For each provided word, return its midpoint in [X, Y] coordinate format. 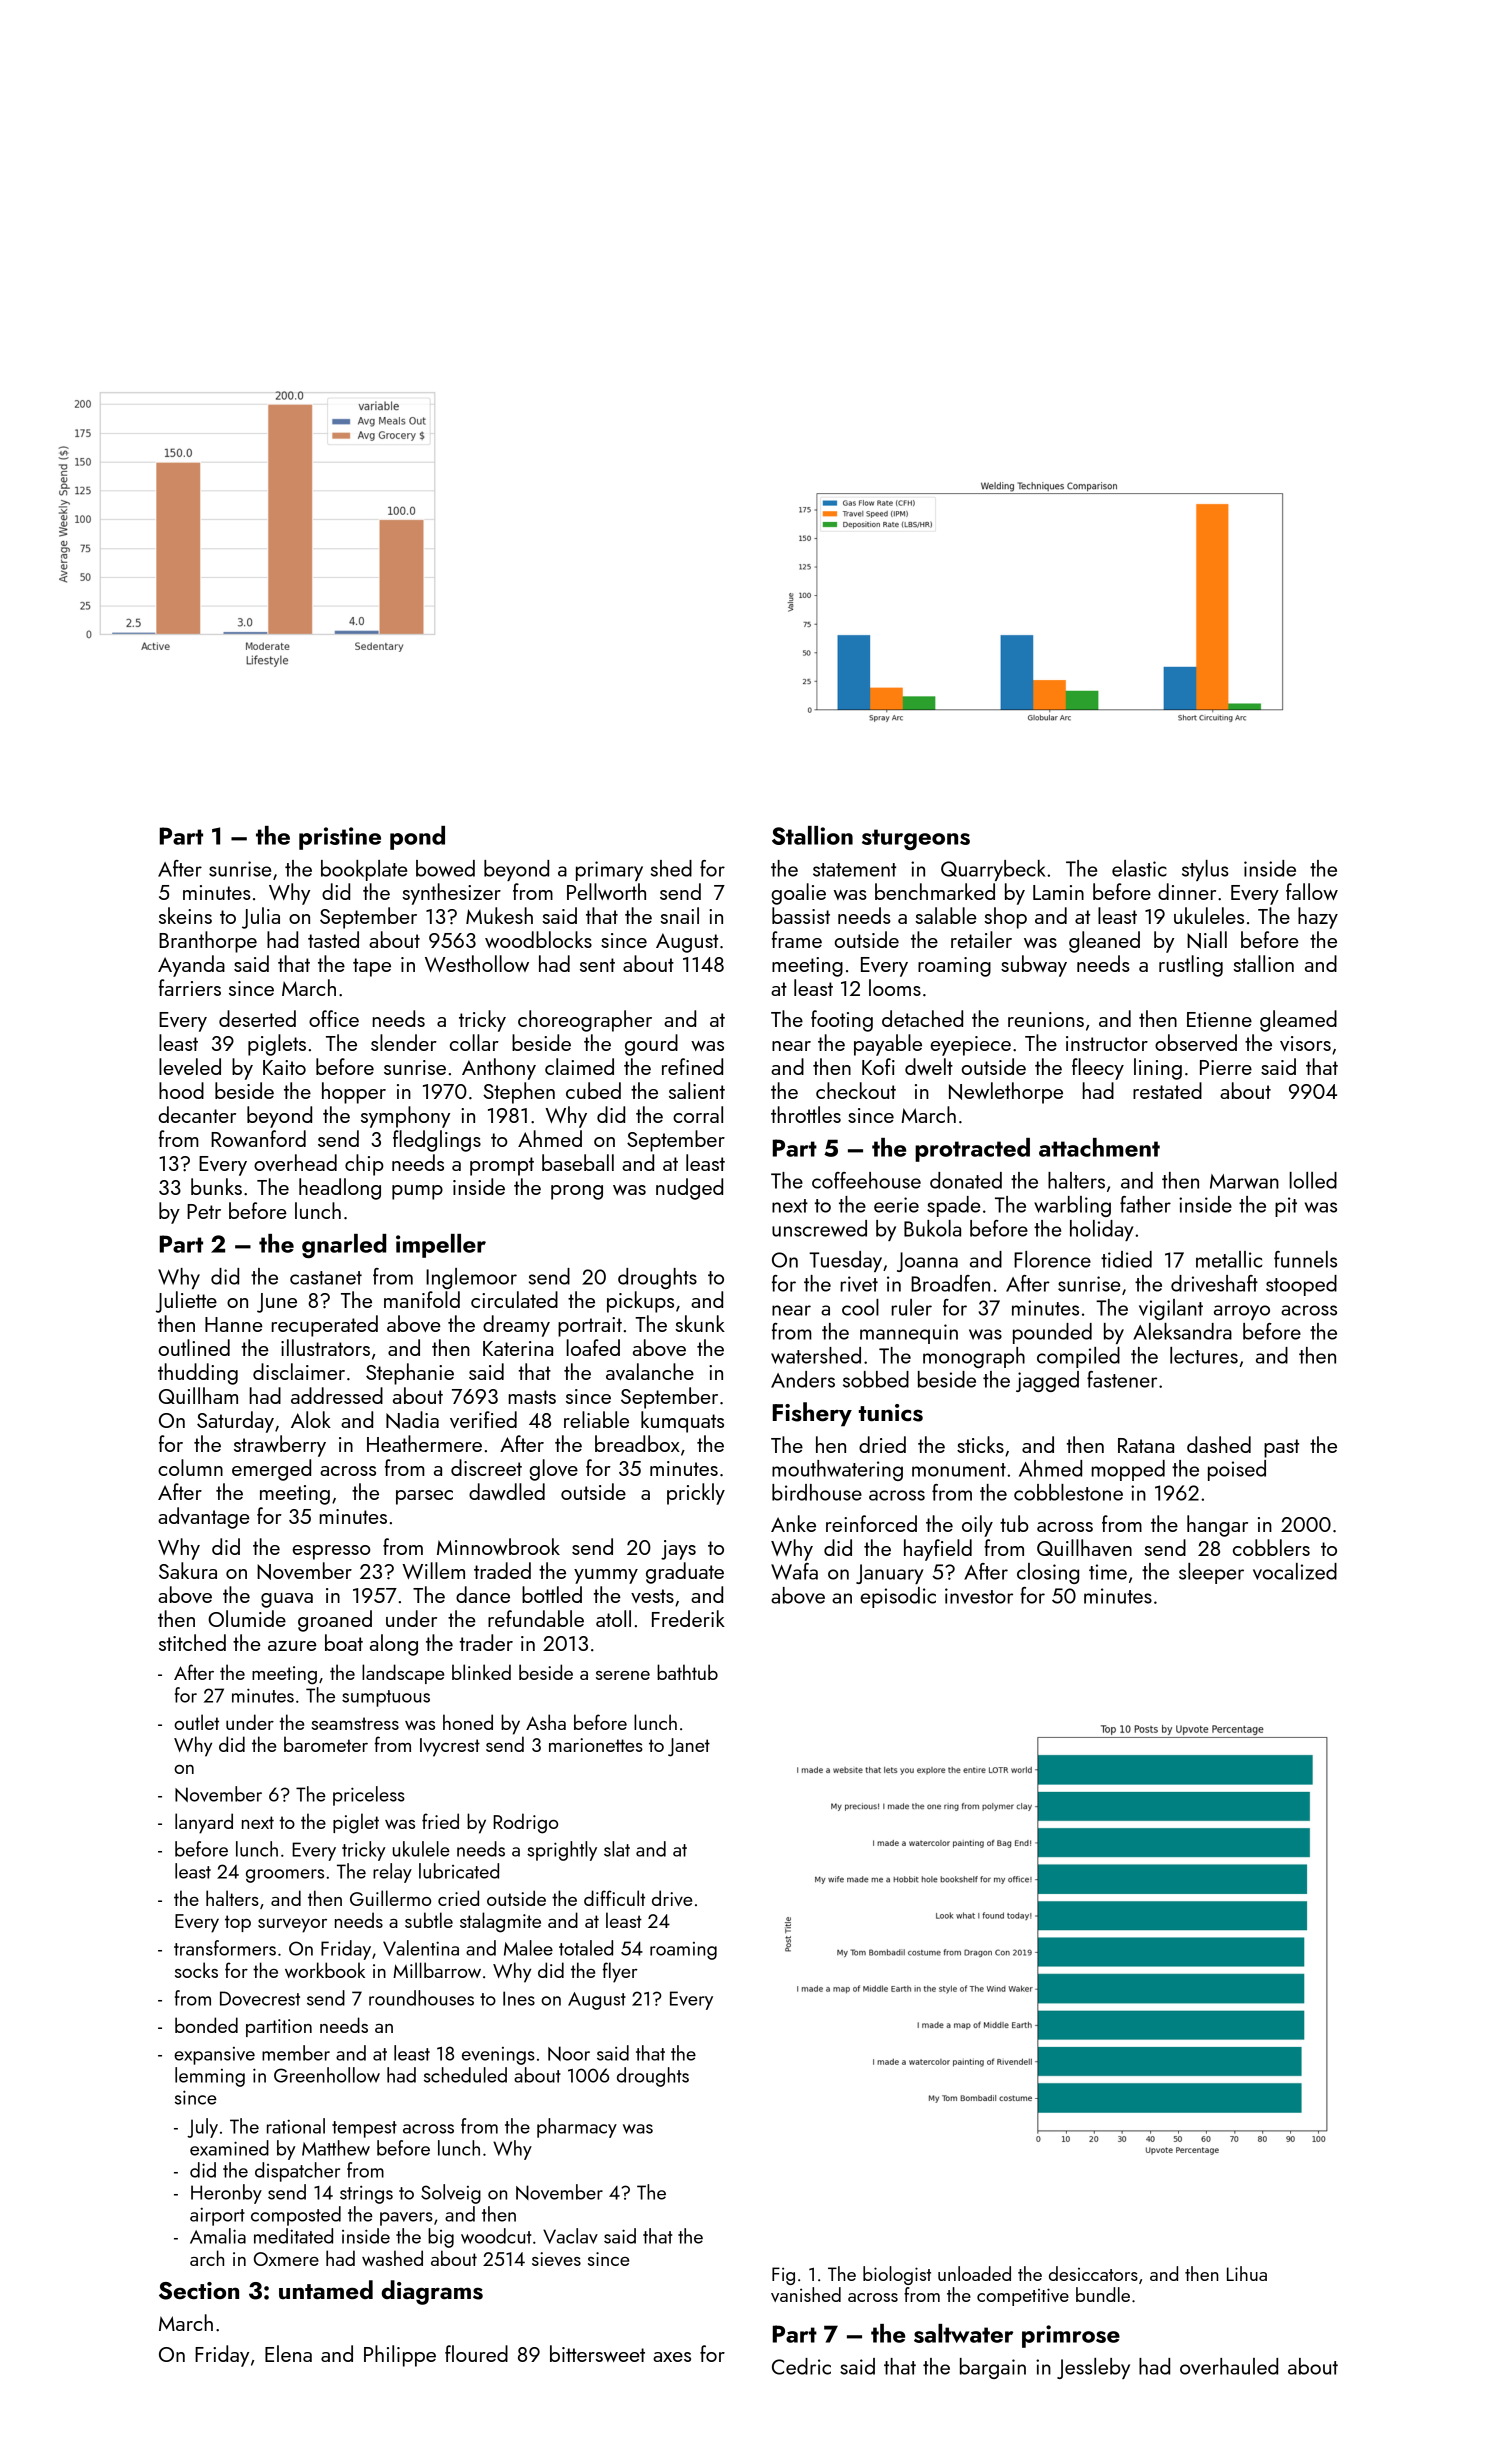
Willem [433, 1570]
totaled [586, 1948]
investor [979, 1596]
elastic [1139, 868]
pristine [340, 838]
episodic [898, 1597]
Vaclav [570, 2236]
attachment [1099, 1147]
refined [692, 1066]
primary [609, 871]
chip [364, 1165]
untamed [326, 2290]
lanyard [204, 1823]
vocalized [1295, 1571]
